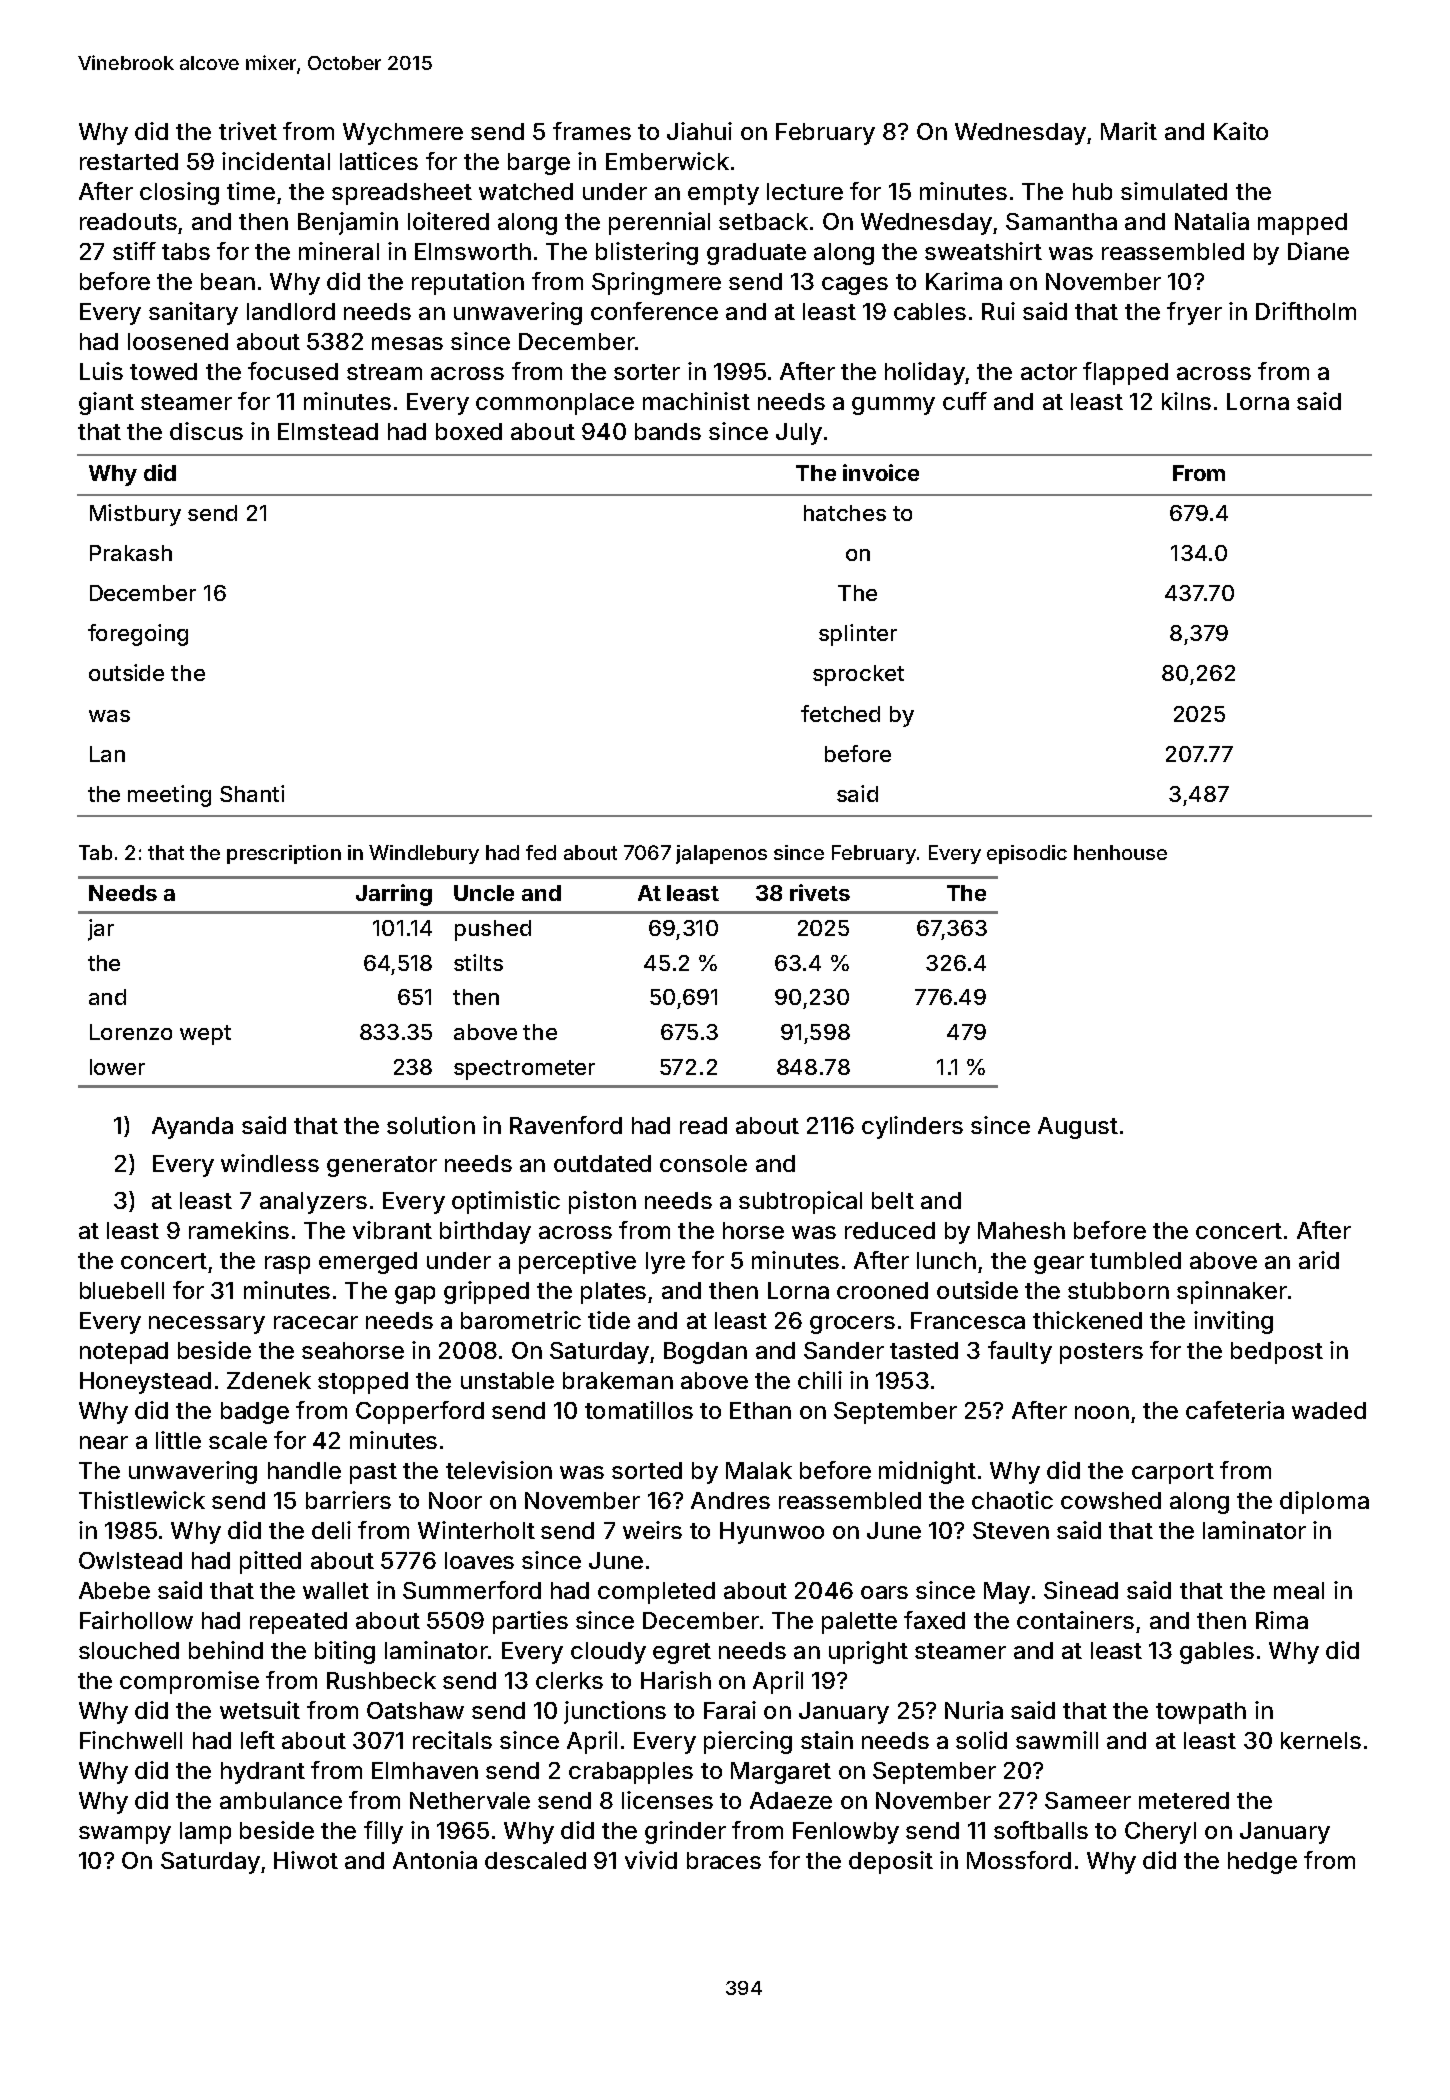 This image has width=1450, height=2100. I want to click on Zdenek, so click(269, 1380).
